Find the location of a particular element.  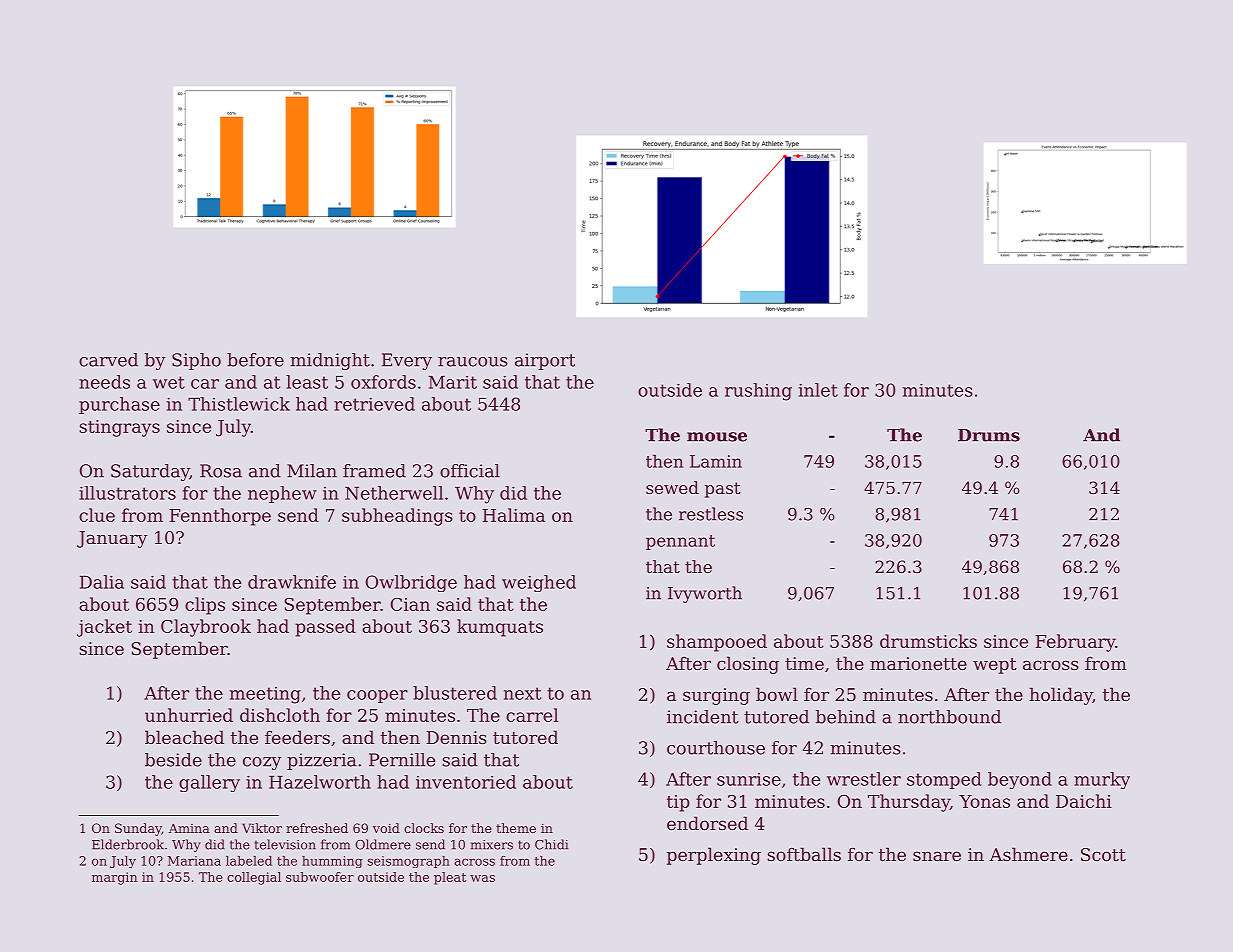

endorsed is located at coordinates (707, 823).
